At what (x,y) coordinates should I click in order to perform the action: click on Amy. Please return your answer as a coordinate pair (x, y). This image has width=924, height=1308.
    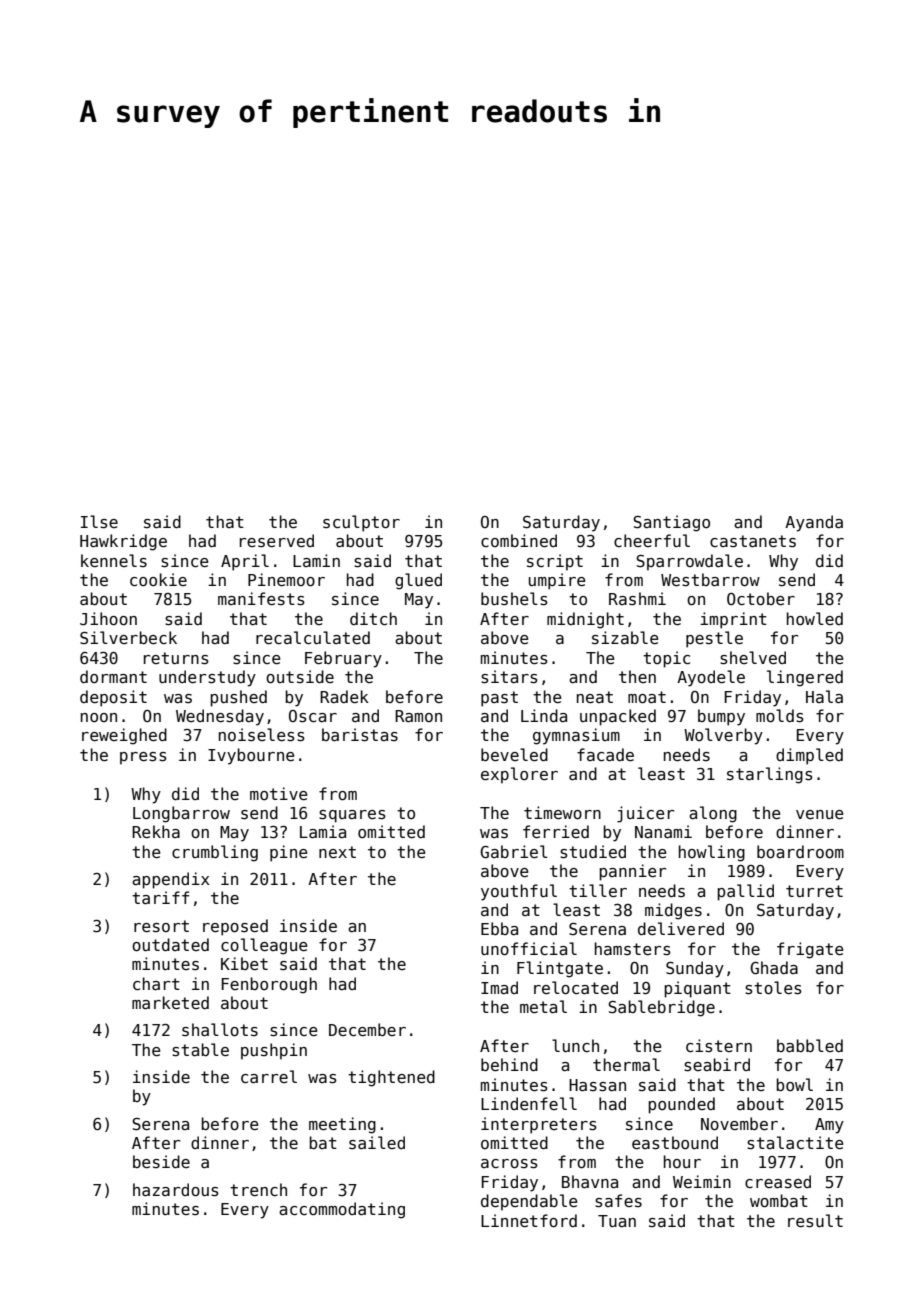
    Looking at the image, I should click on (829, 1126).
